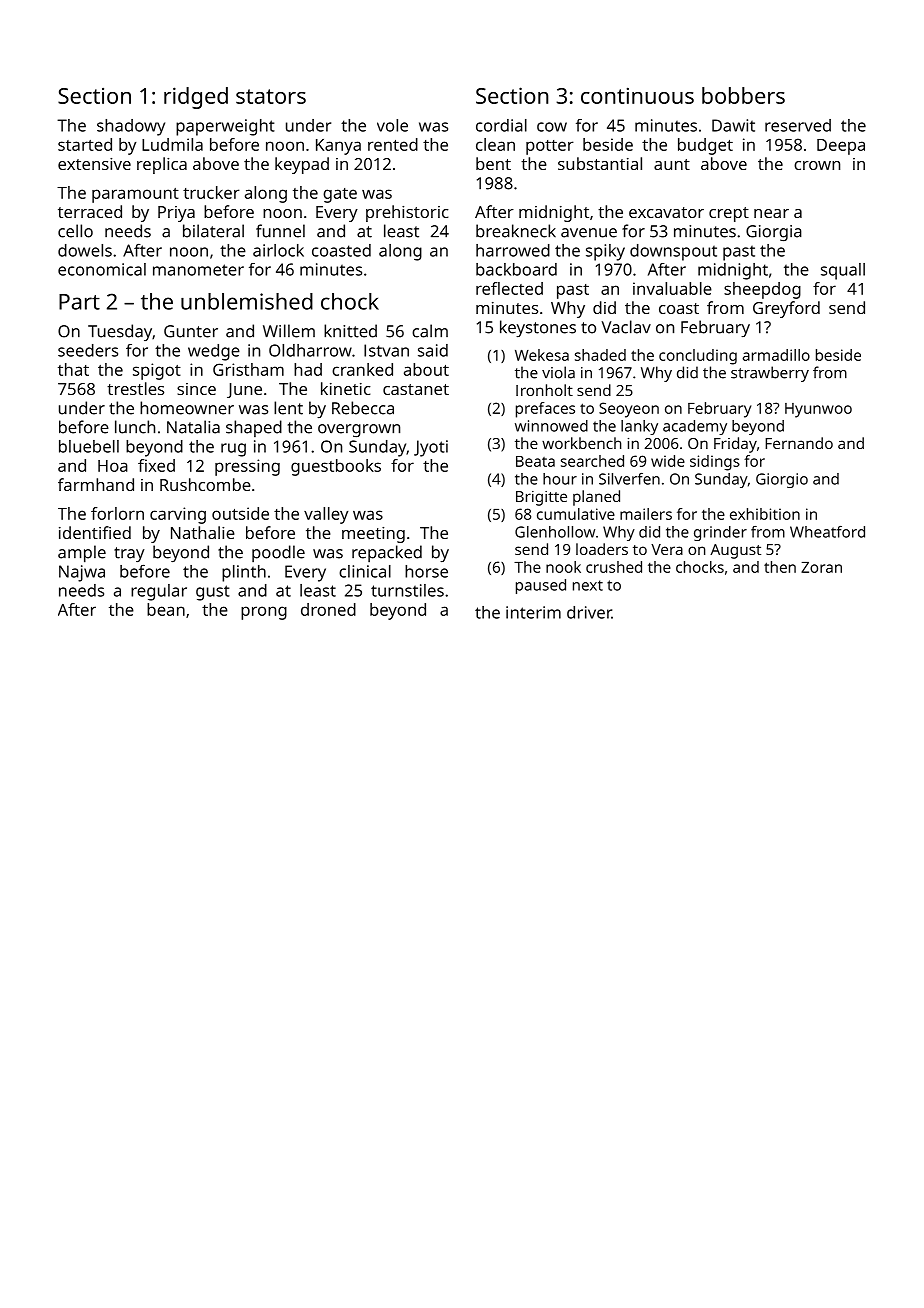 The height and width of the page is (1308, 924). Describe the element at coordinates (166, 609) in the page. I see `bean` at that location.
